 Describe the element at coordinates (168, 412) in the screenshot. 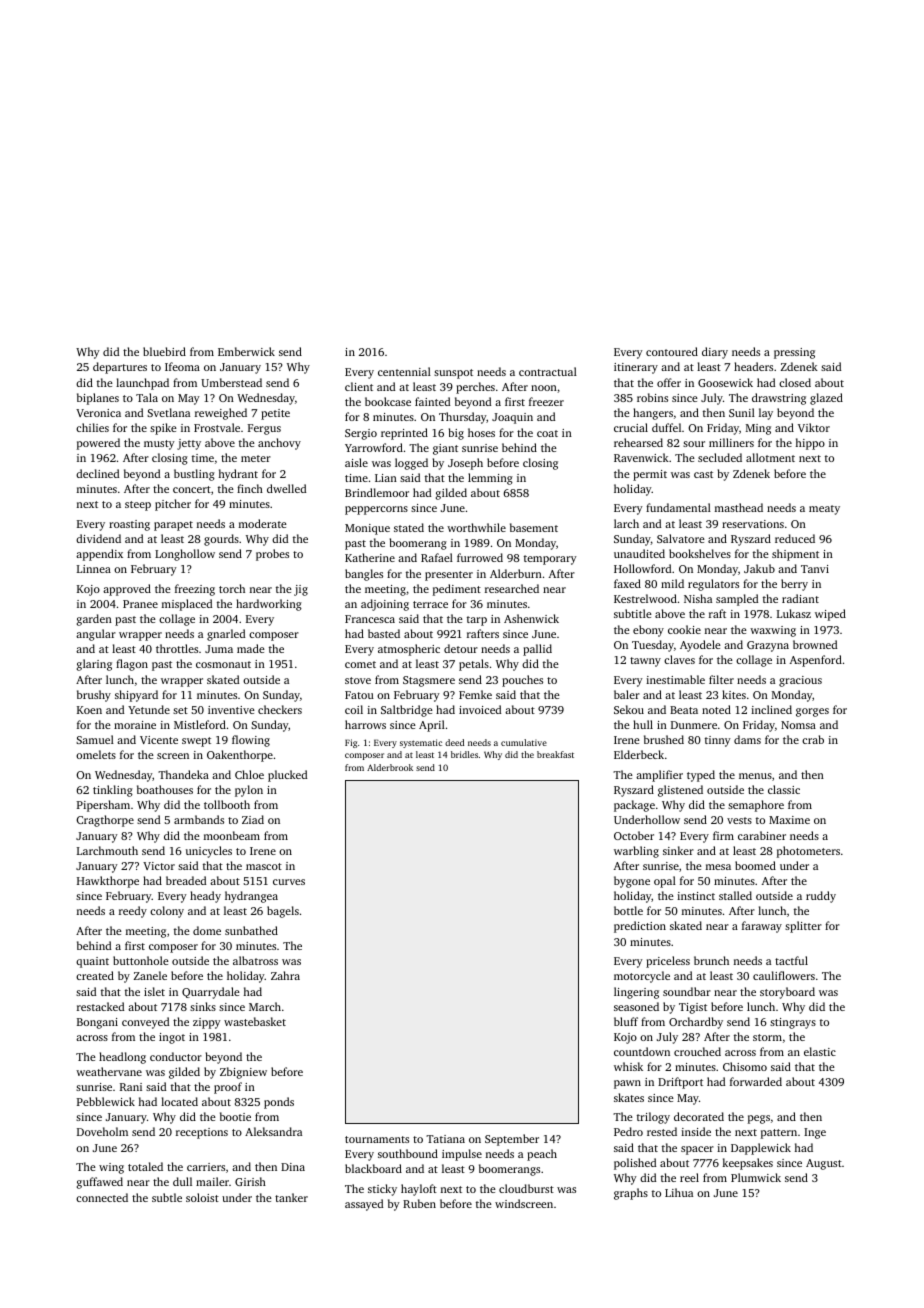

I see `Svetlana` at that location.
